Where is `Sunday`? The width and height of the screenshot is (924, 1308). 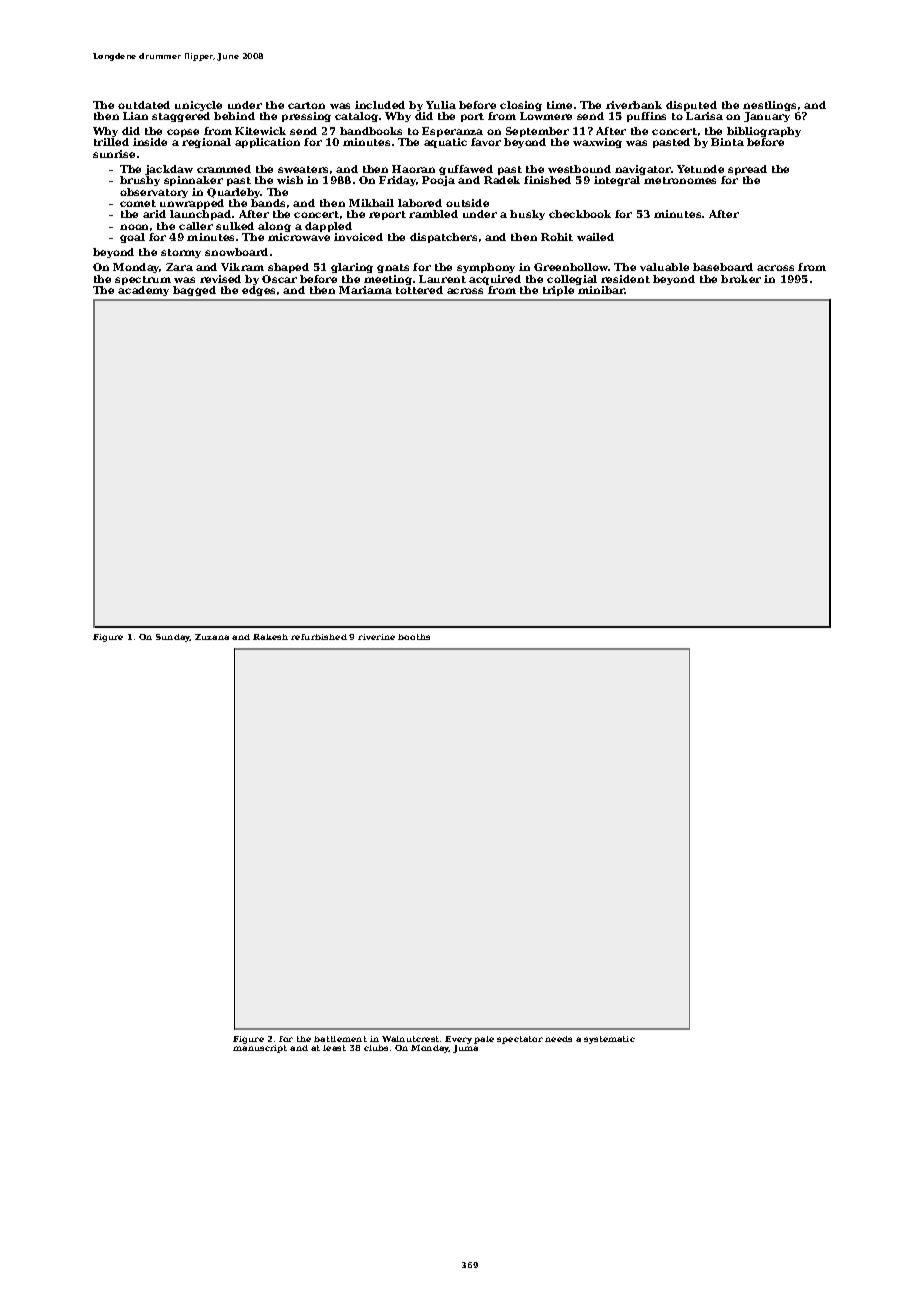 Sunday is located at coordinates (173, 638).
